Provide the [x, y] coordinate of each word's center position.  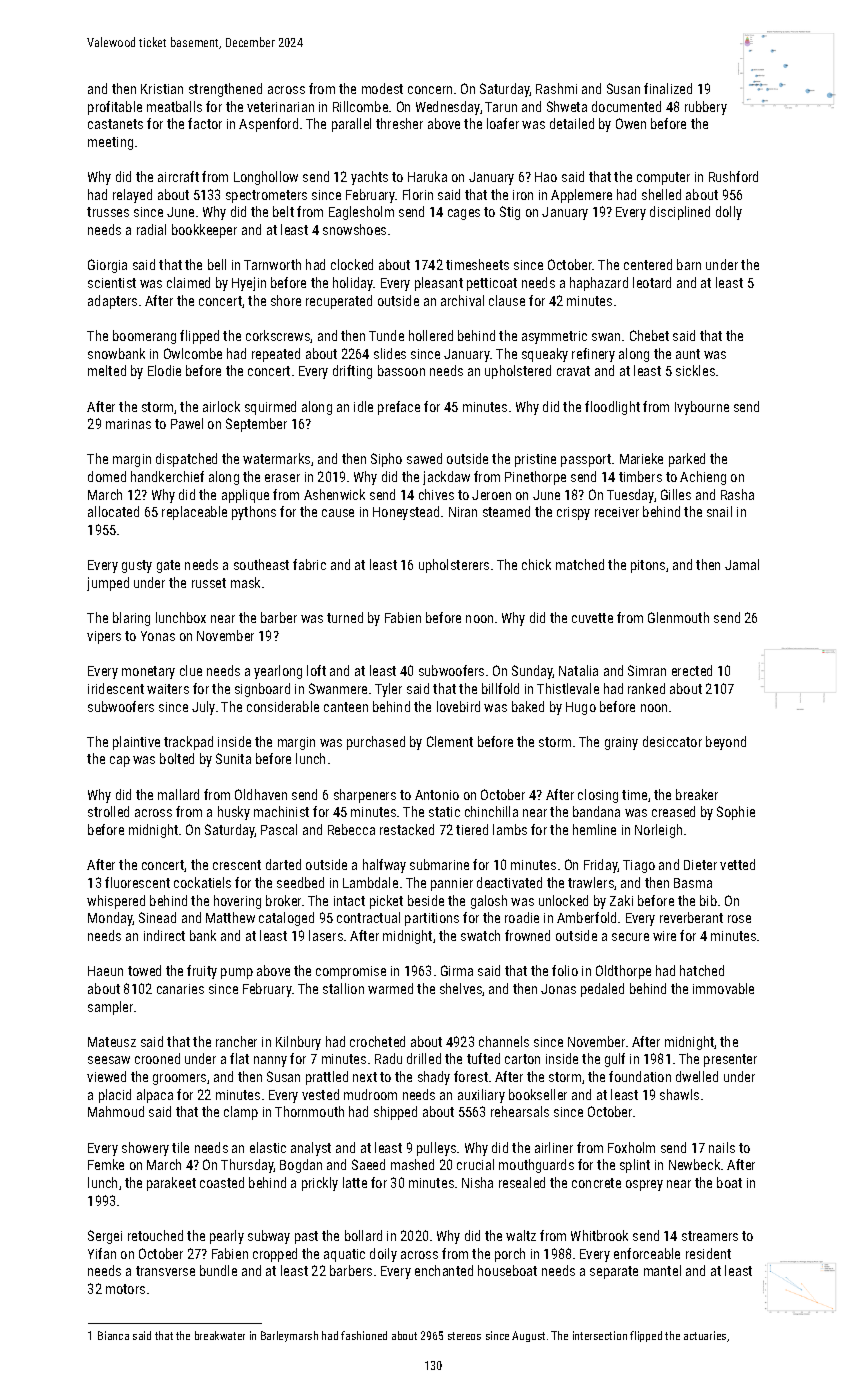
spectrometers [266, 196]
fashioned [364, 1335]
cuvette [592, 618]
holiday [353, 284]
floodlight [612, 408]
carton [522, 1059]
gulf [615, 1060]
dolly [729, 213]
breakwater [220, 1335]
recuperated [339, 302]
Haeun [105, 971]
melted [107, 370]
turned [345, 617]
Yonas [158, 636]
